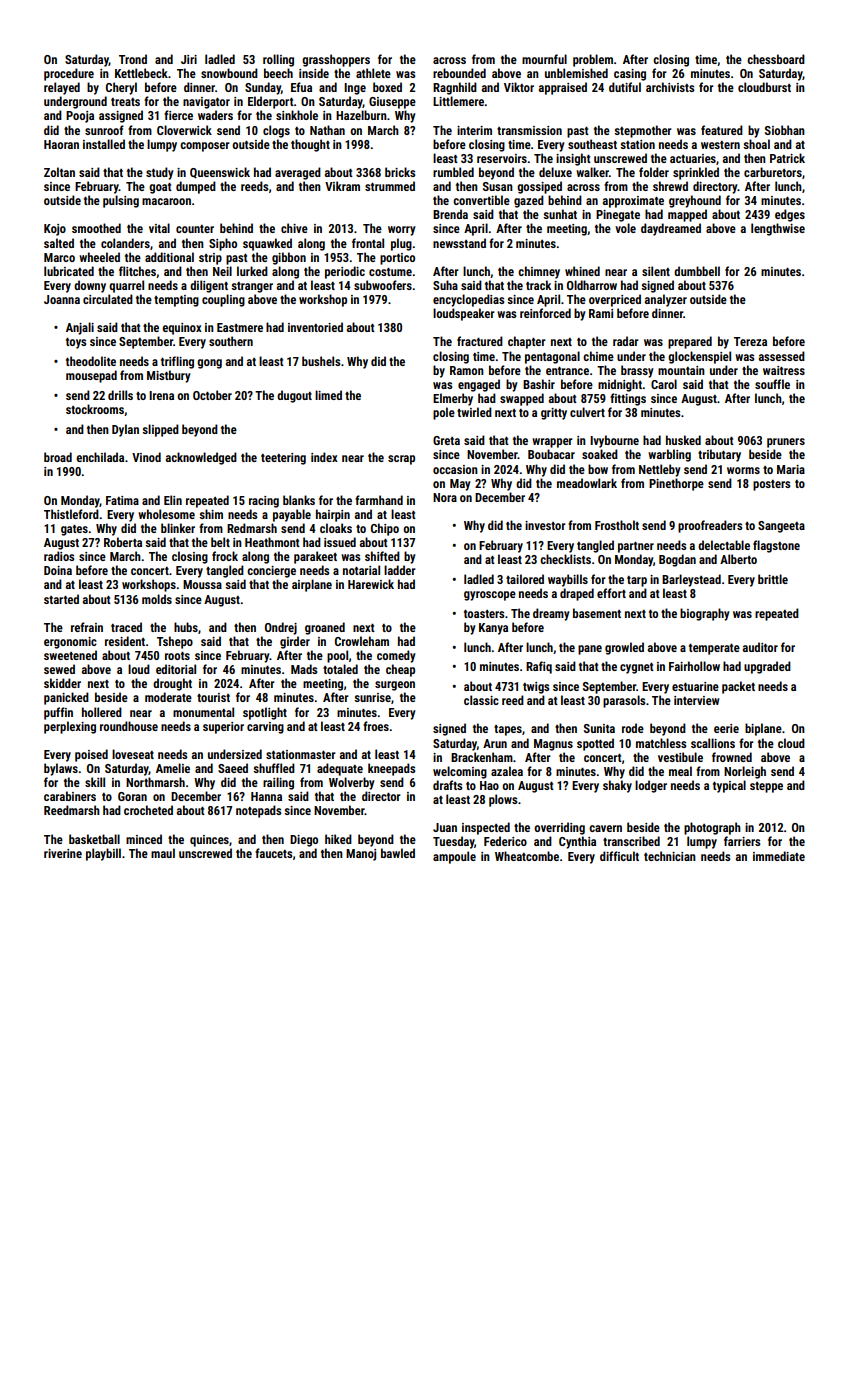  What do you see at coordinates (159, 228) in the screenshot?
I see `vital` at bounding box center [159, 228].
